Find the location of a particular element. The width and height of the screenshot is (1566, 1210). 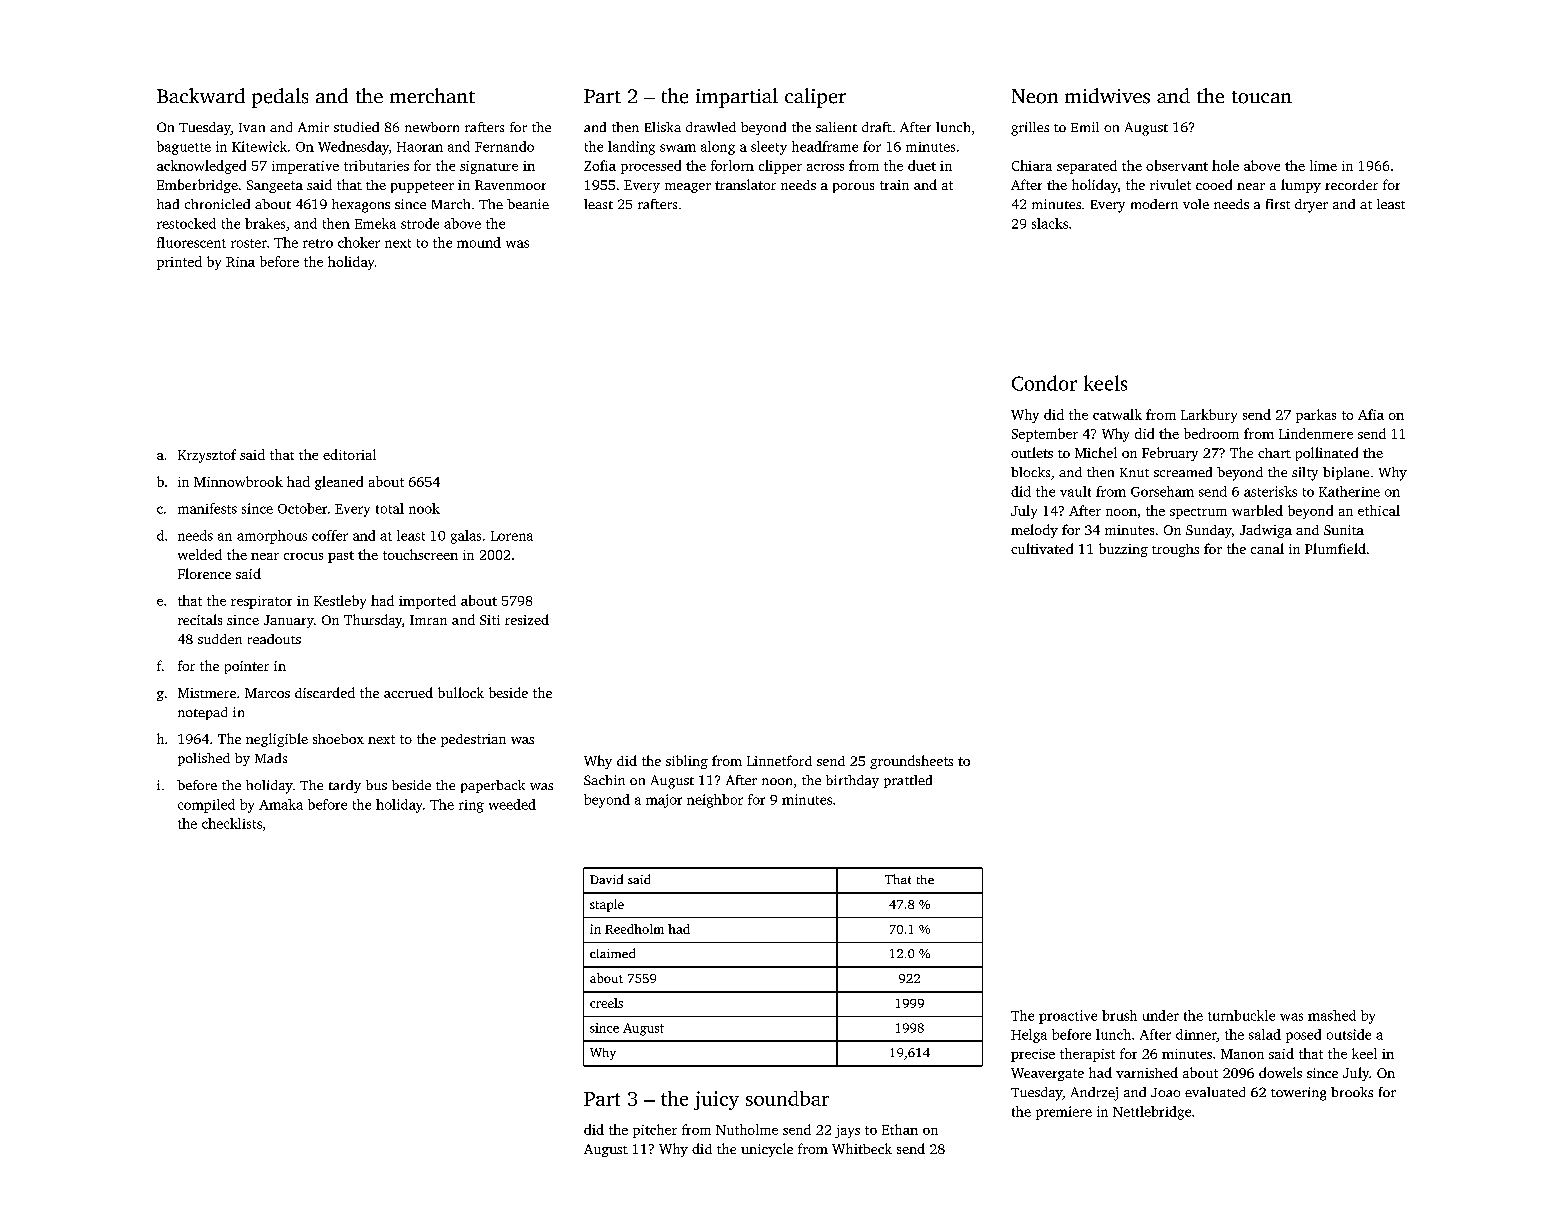

sibling is located at coordinates (687, 762).
